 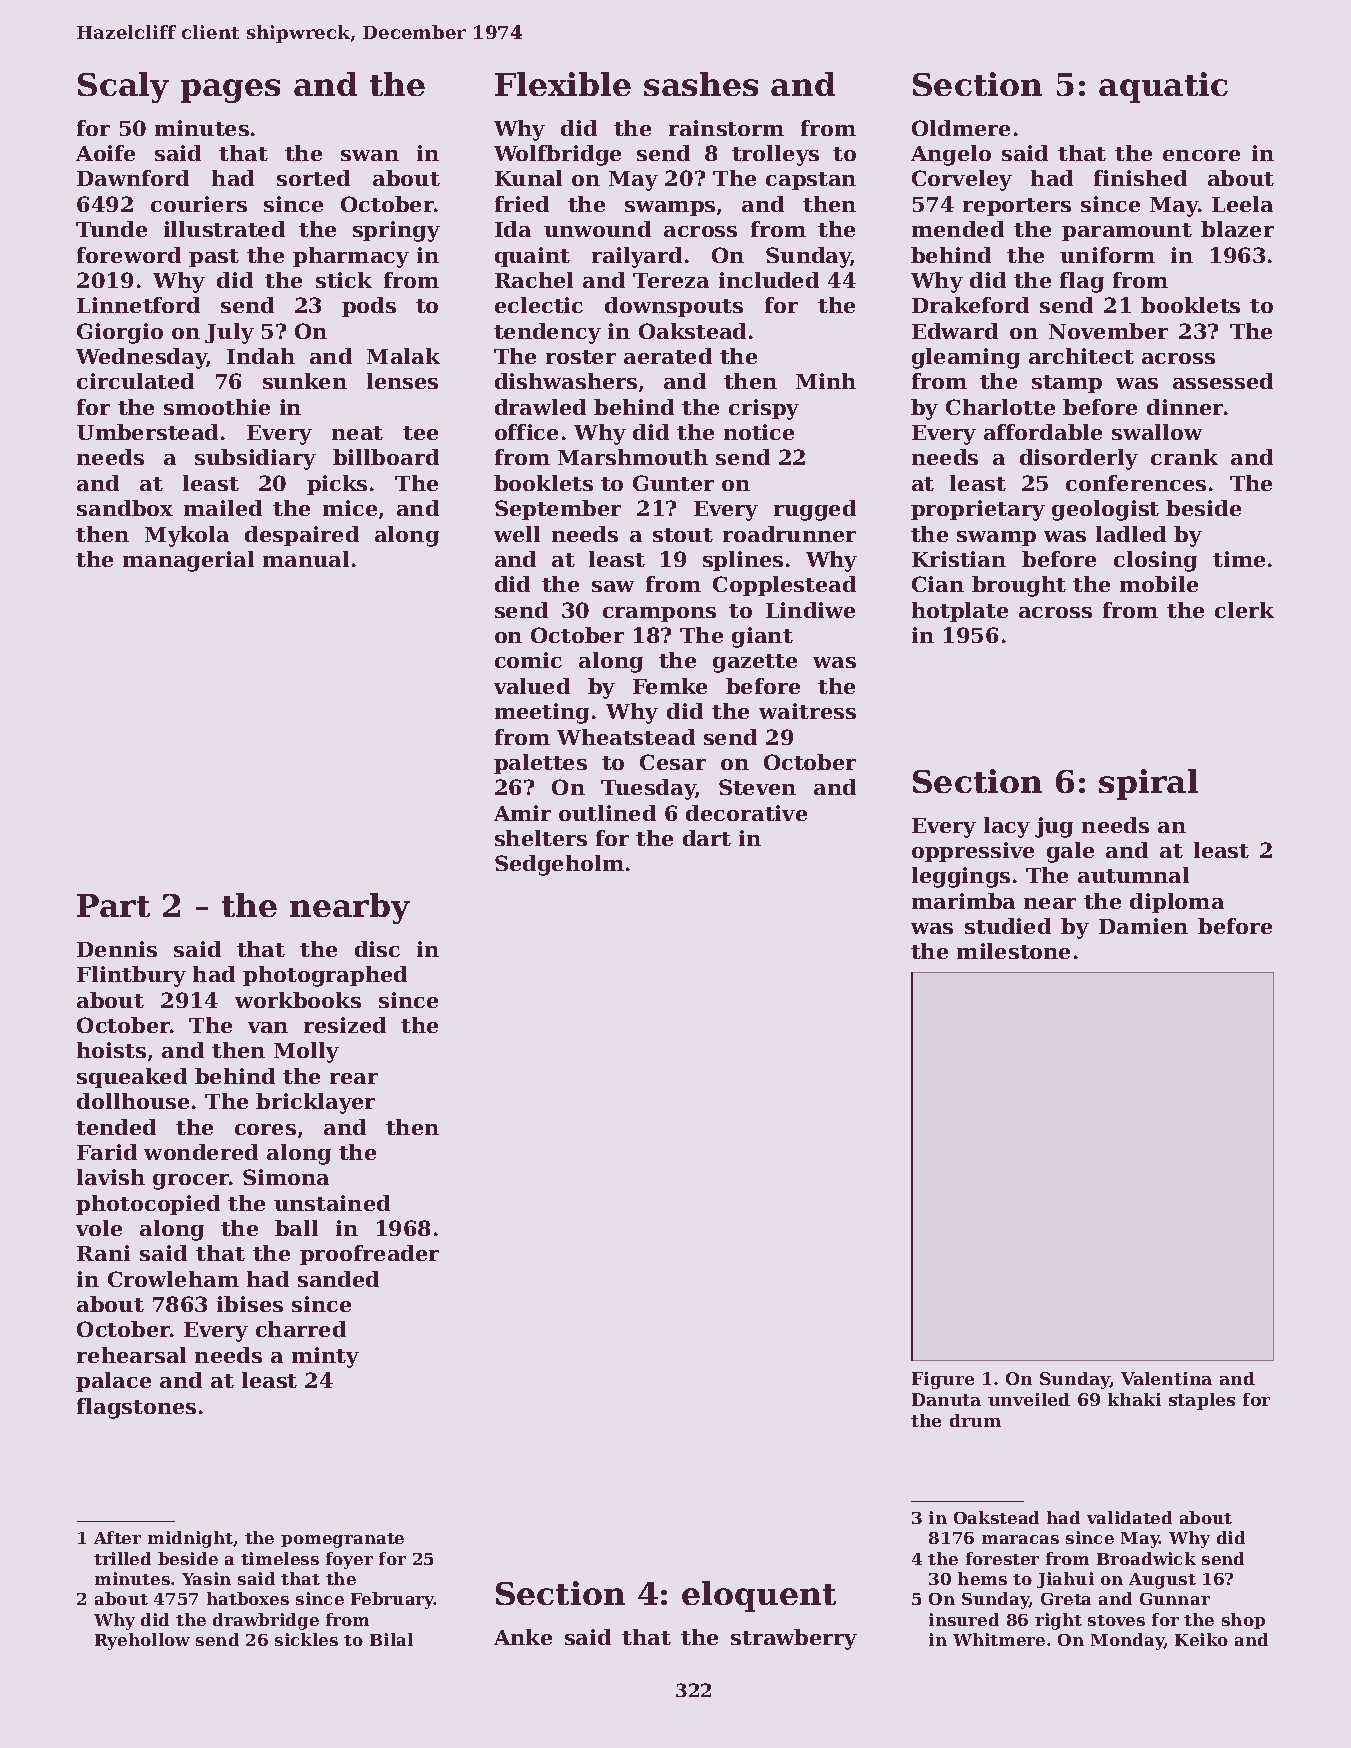 What do you see at coordinates (961, 128) in the screenshot?
I see `Oldmere` at bounding box center [961, 128].
